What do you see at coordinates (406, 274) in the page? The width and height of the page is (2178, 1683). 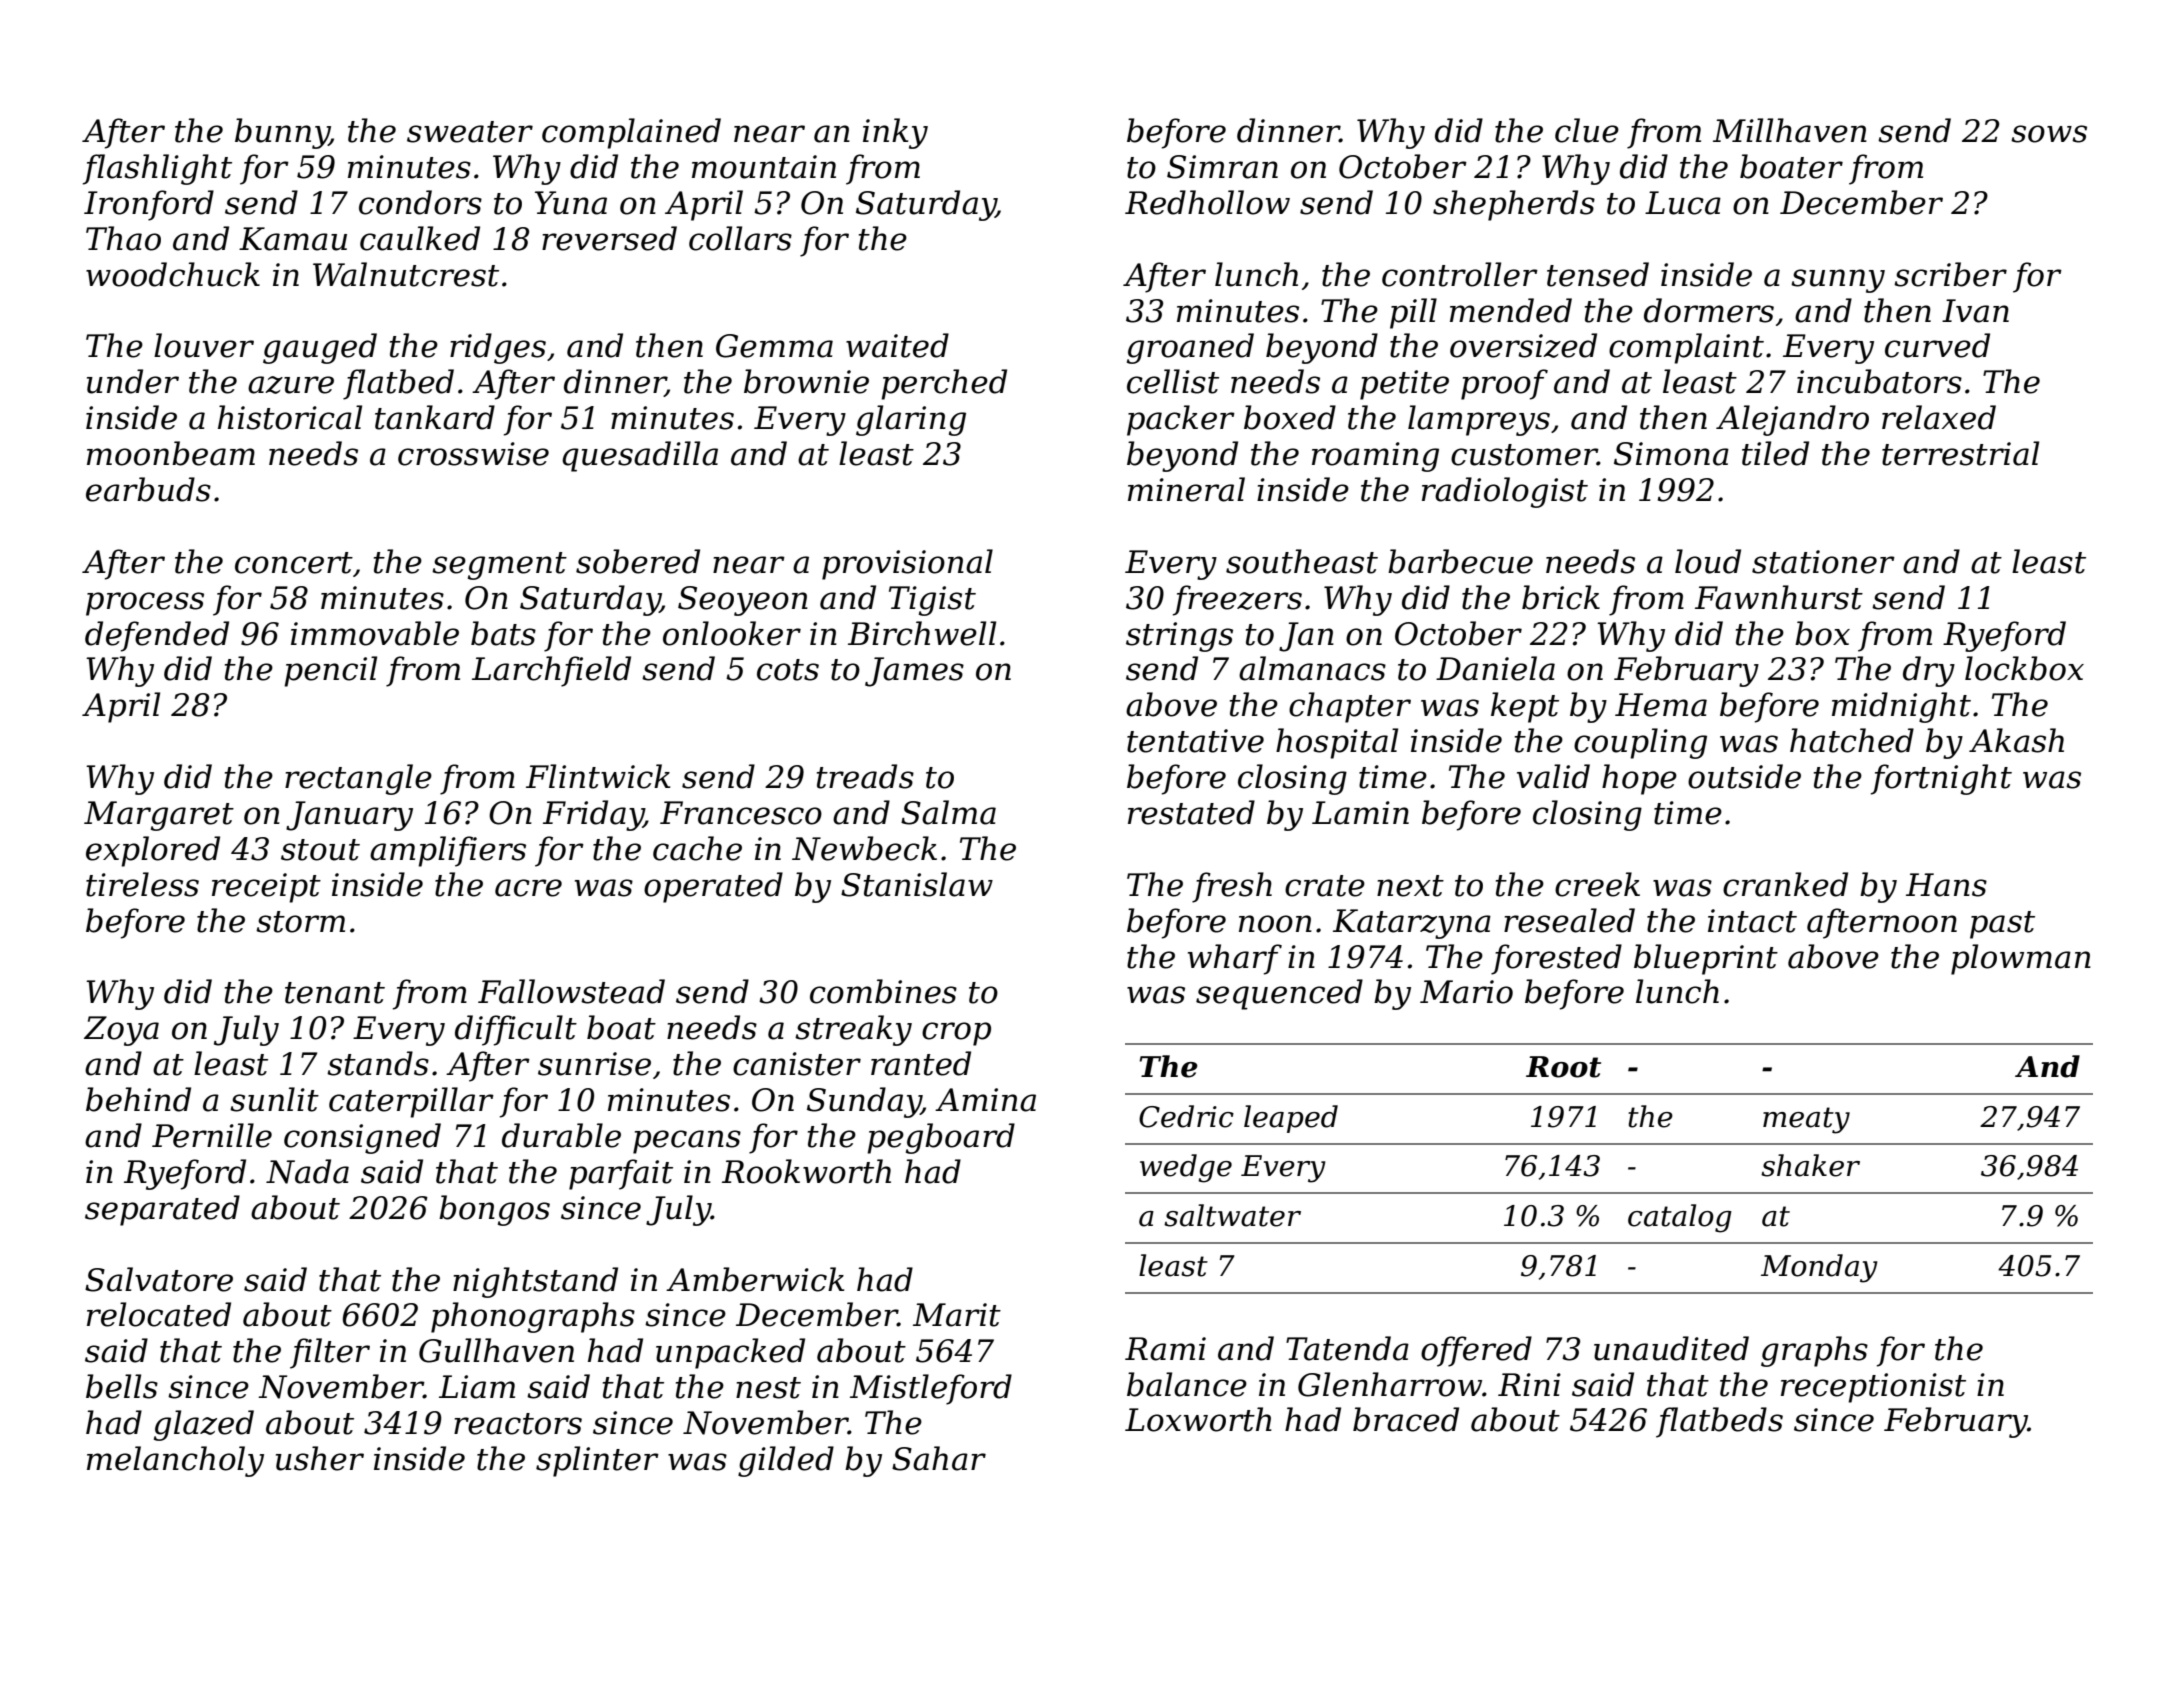 I see `Walnutcrest` at bounding box center [406, 274].
